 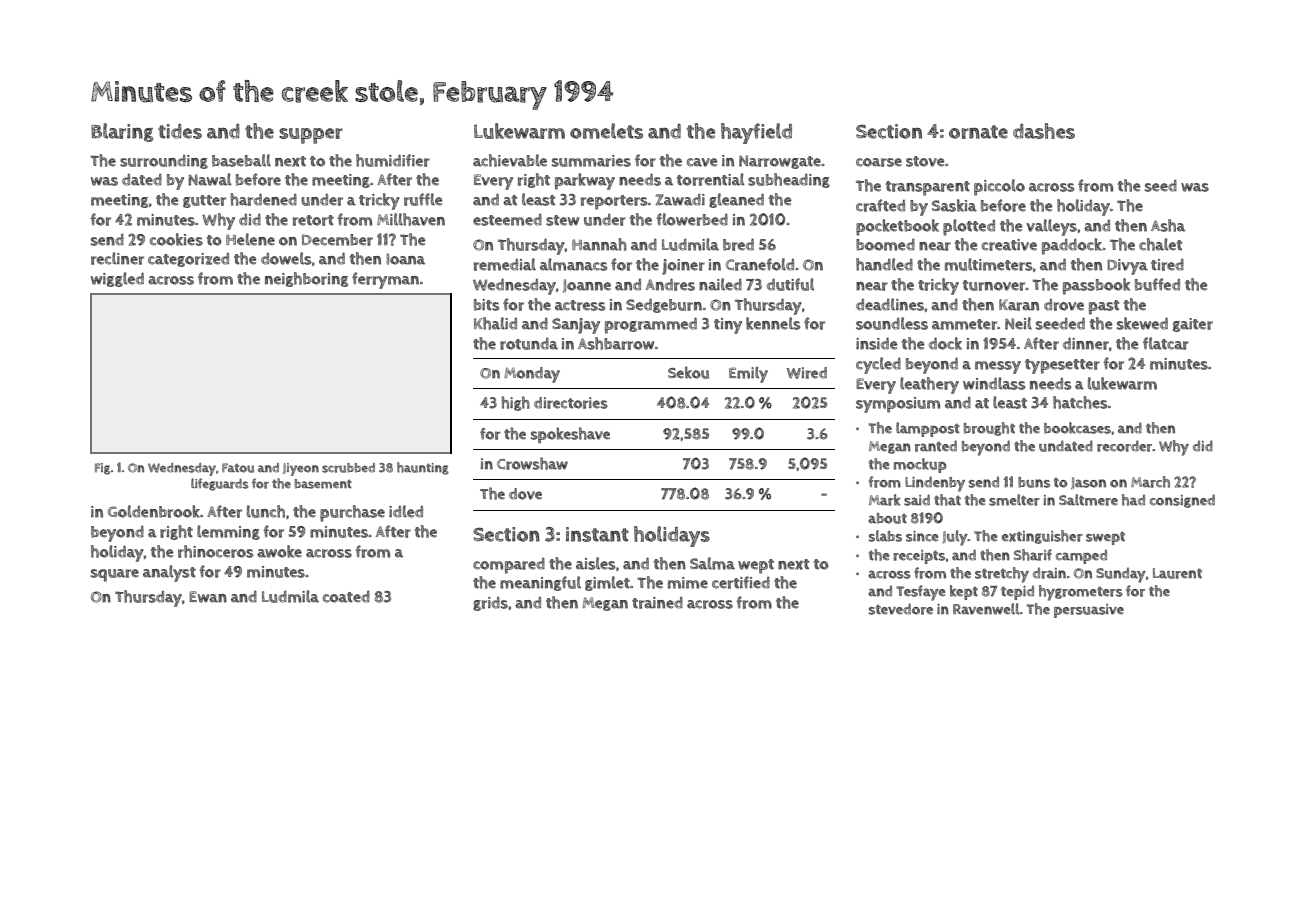 What do you see at coordinates (510, 160) in the screenshot?
I see `achievable` at bounding box center [510, 160].
